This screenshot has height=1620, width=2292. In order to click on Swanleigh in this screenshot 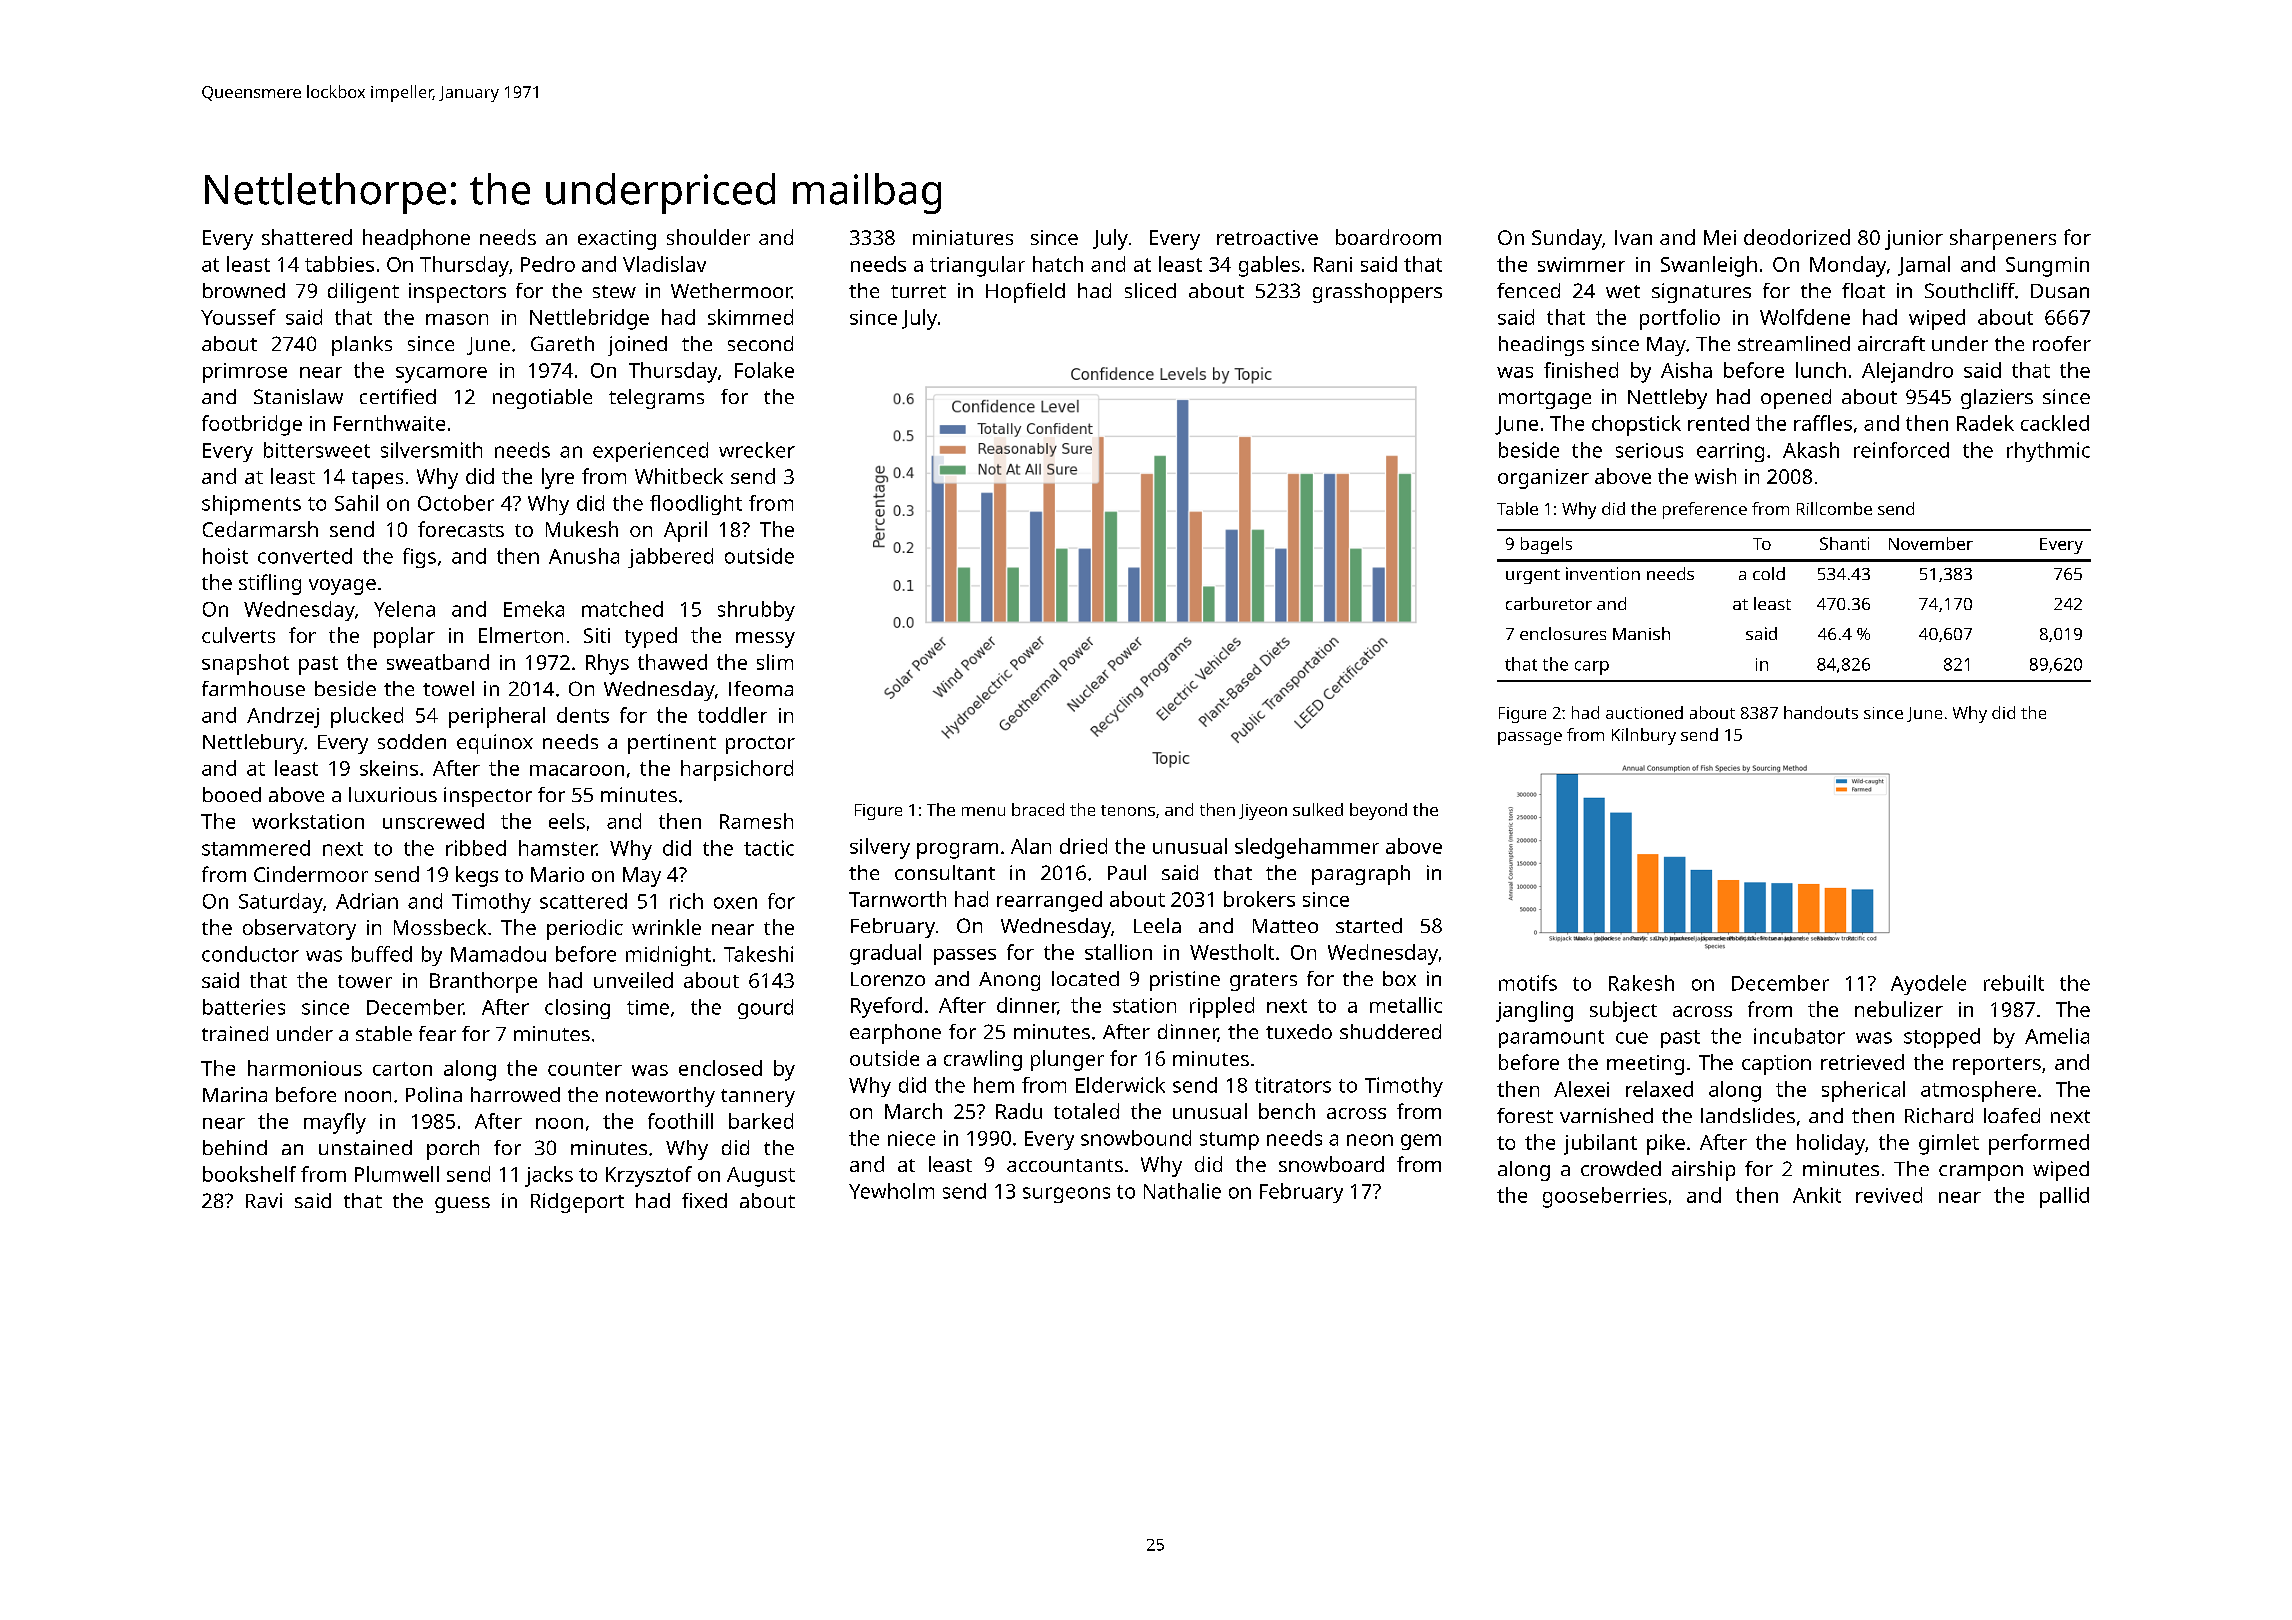, I will do `click(1709, 266)`.
